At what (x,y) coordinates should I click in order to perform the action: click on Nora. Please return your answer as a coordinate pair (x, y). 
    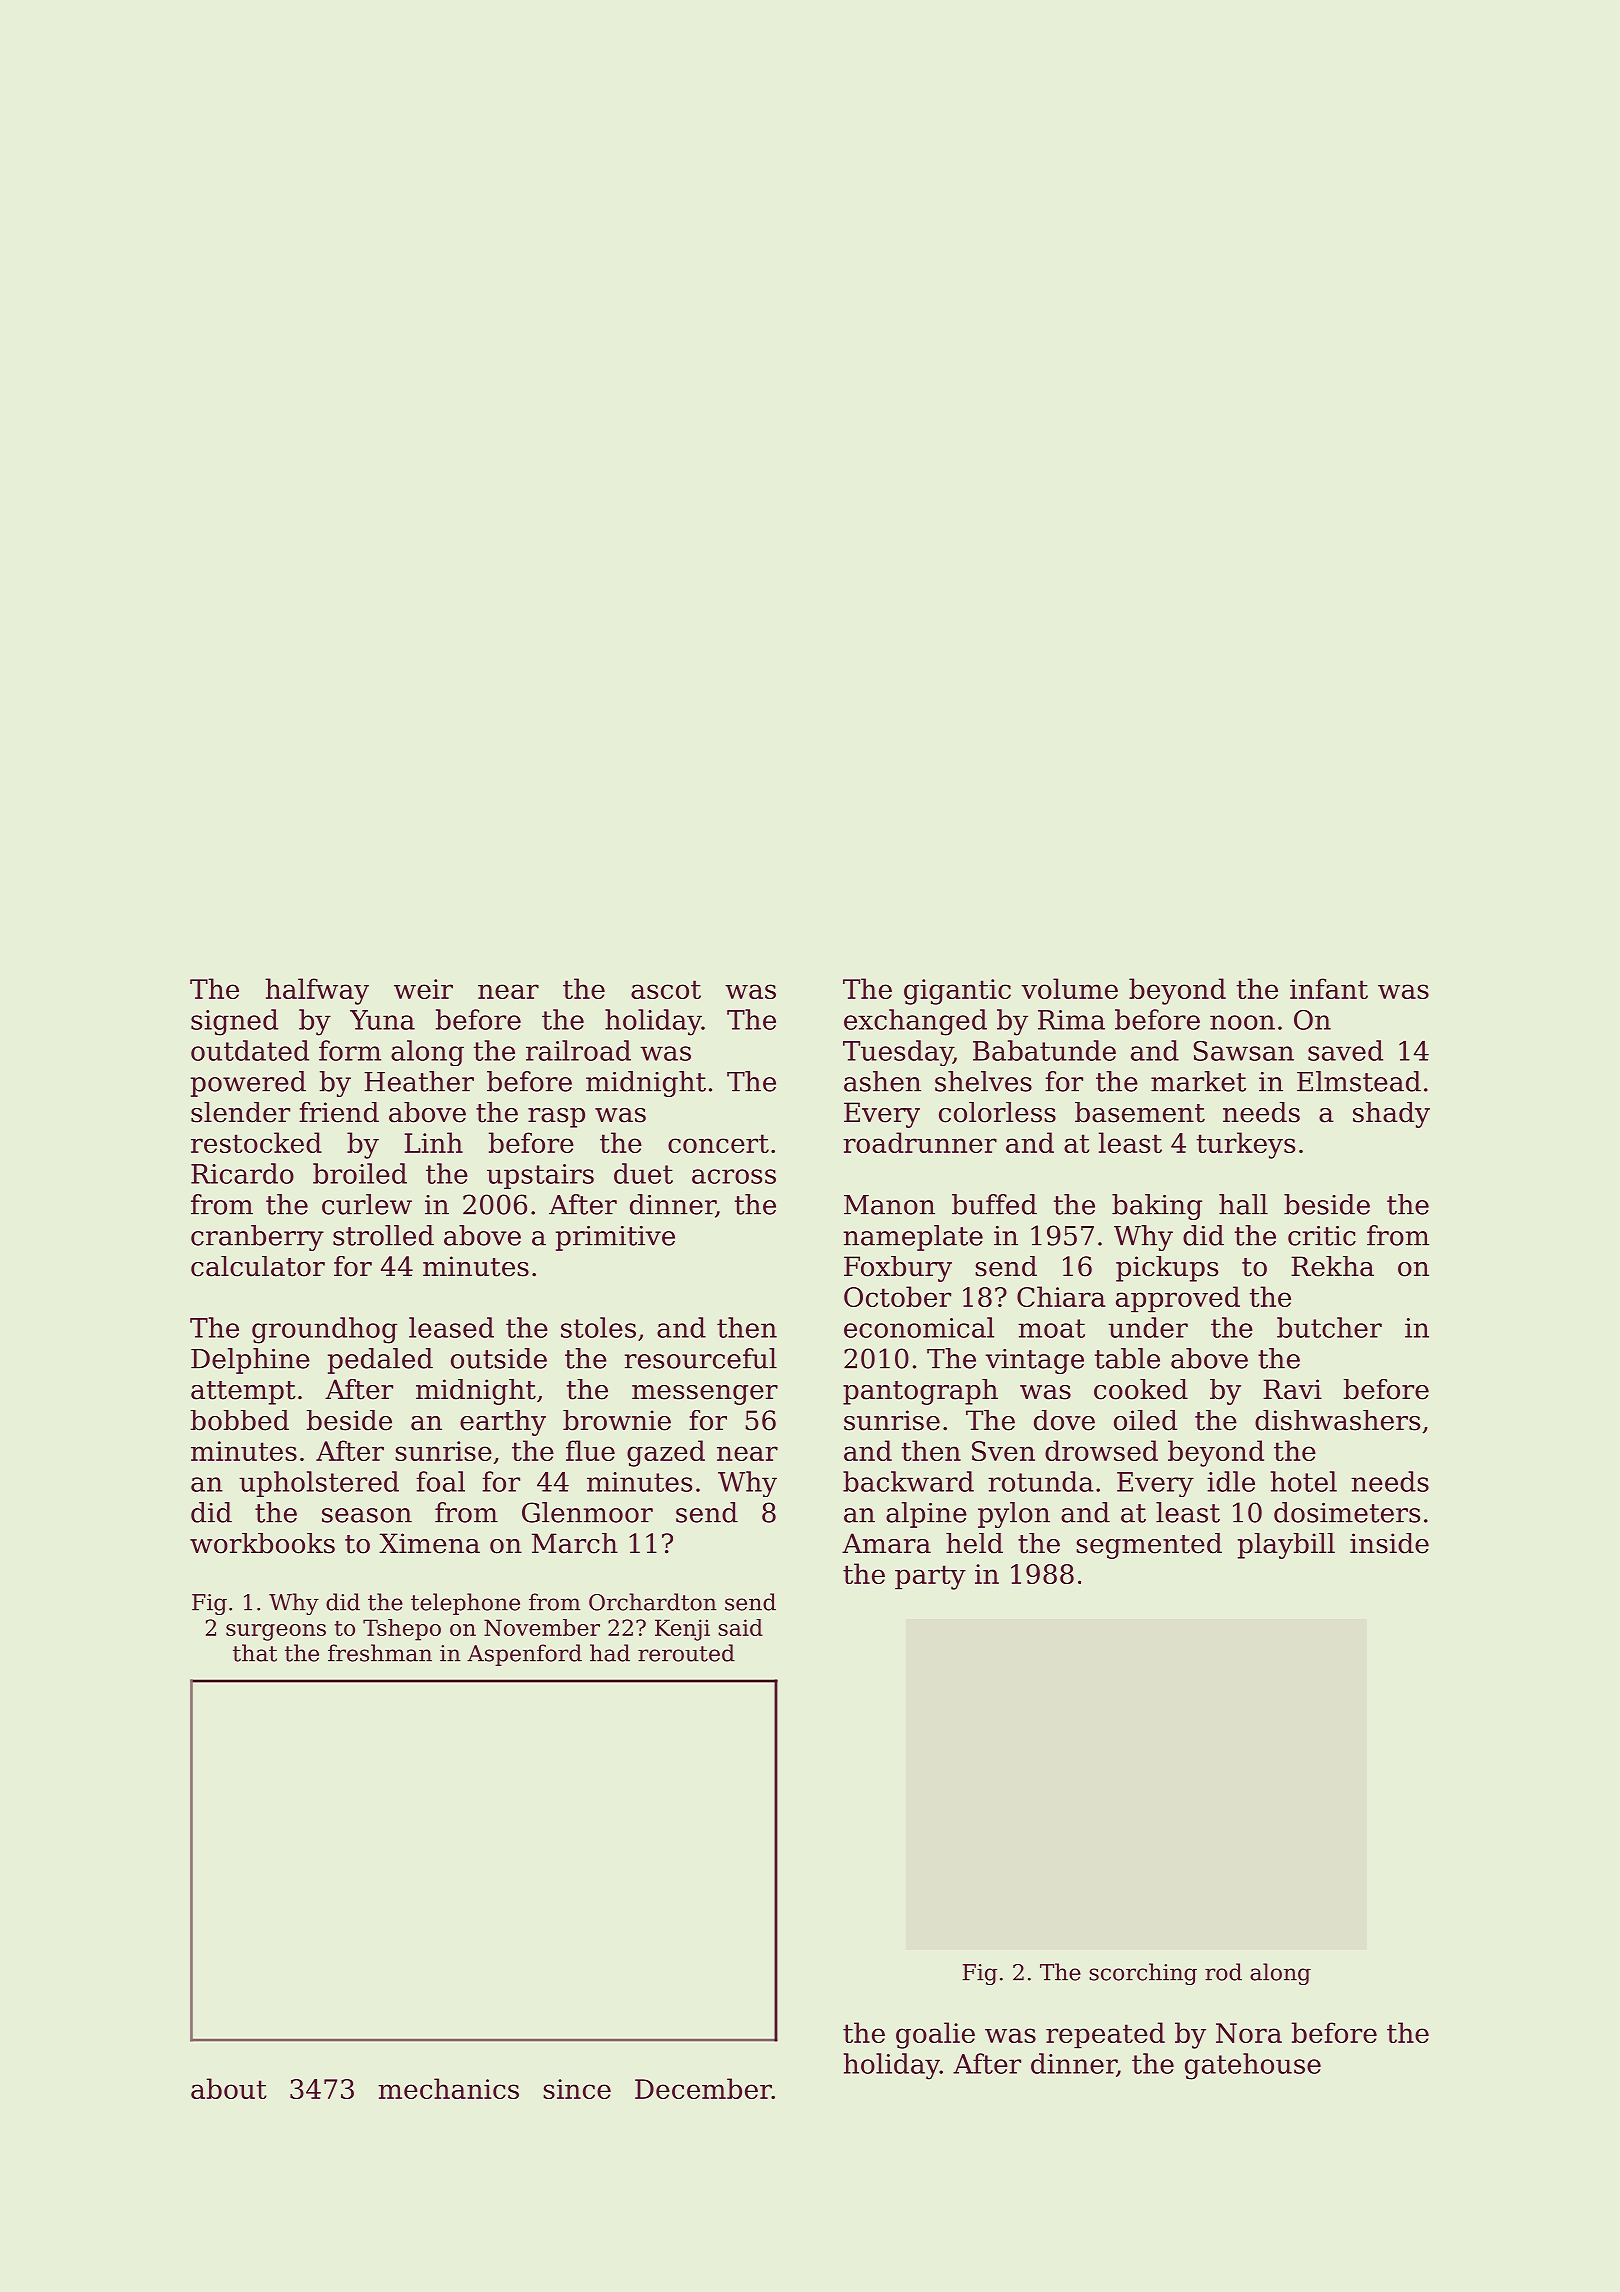
    Looking at the image, I should click on (1249, 2033).
